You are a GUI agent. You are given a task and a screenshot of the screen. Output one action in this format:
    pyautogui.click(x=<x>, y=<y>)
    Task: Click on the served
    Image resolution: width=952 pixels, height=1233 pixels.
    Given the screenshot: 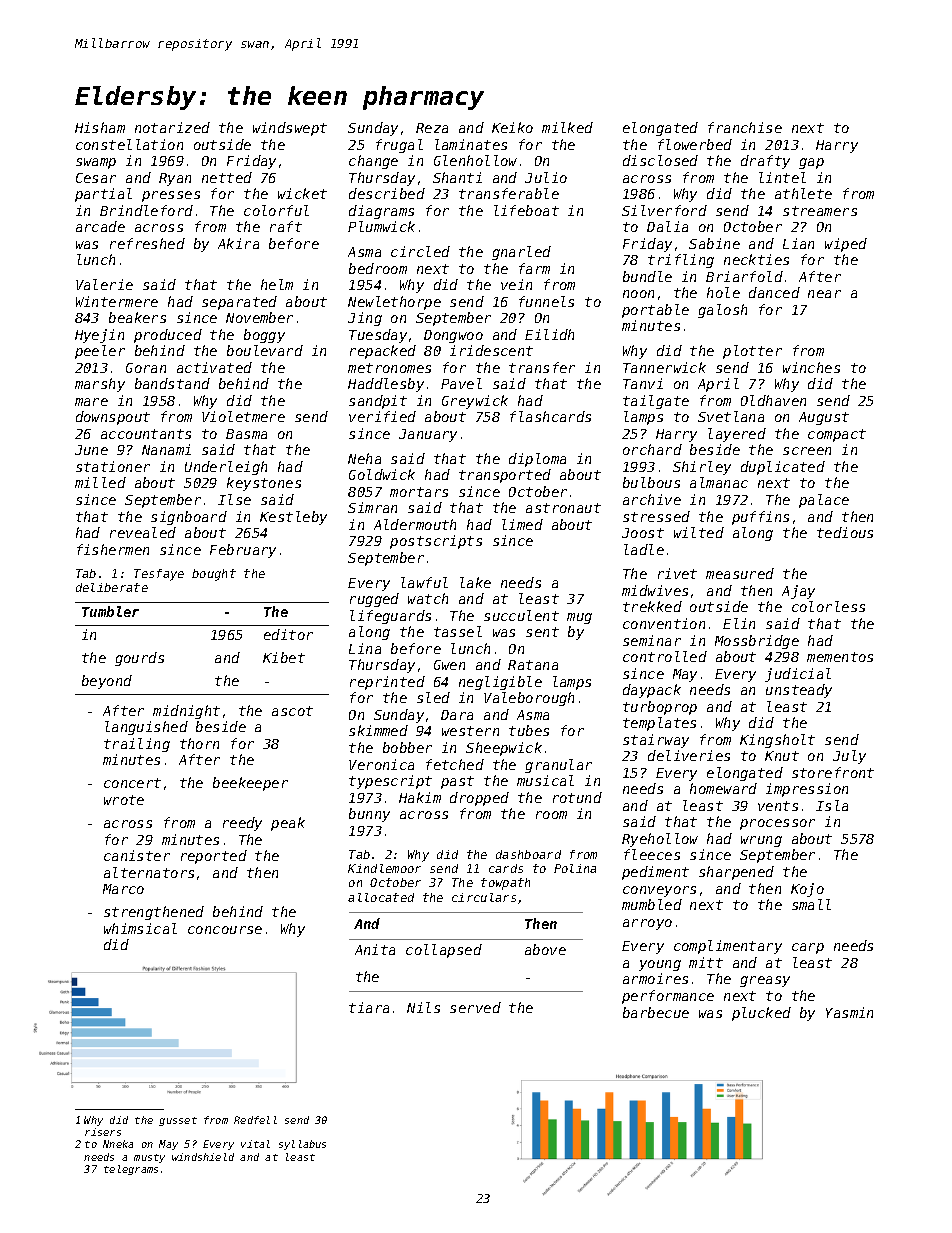 What is the action you would take?
    pyautogui.click(x=475, y=1007)
